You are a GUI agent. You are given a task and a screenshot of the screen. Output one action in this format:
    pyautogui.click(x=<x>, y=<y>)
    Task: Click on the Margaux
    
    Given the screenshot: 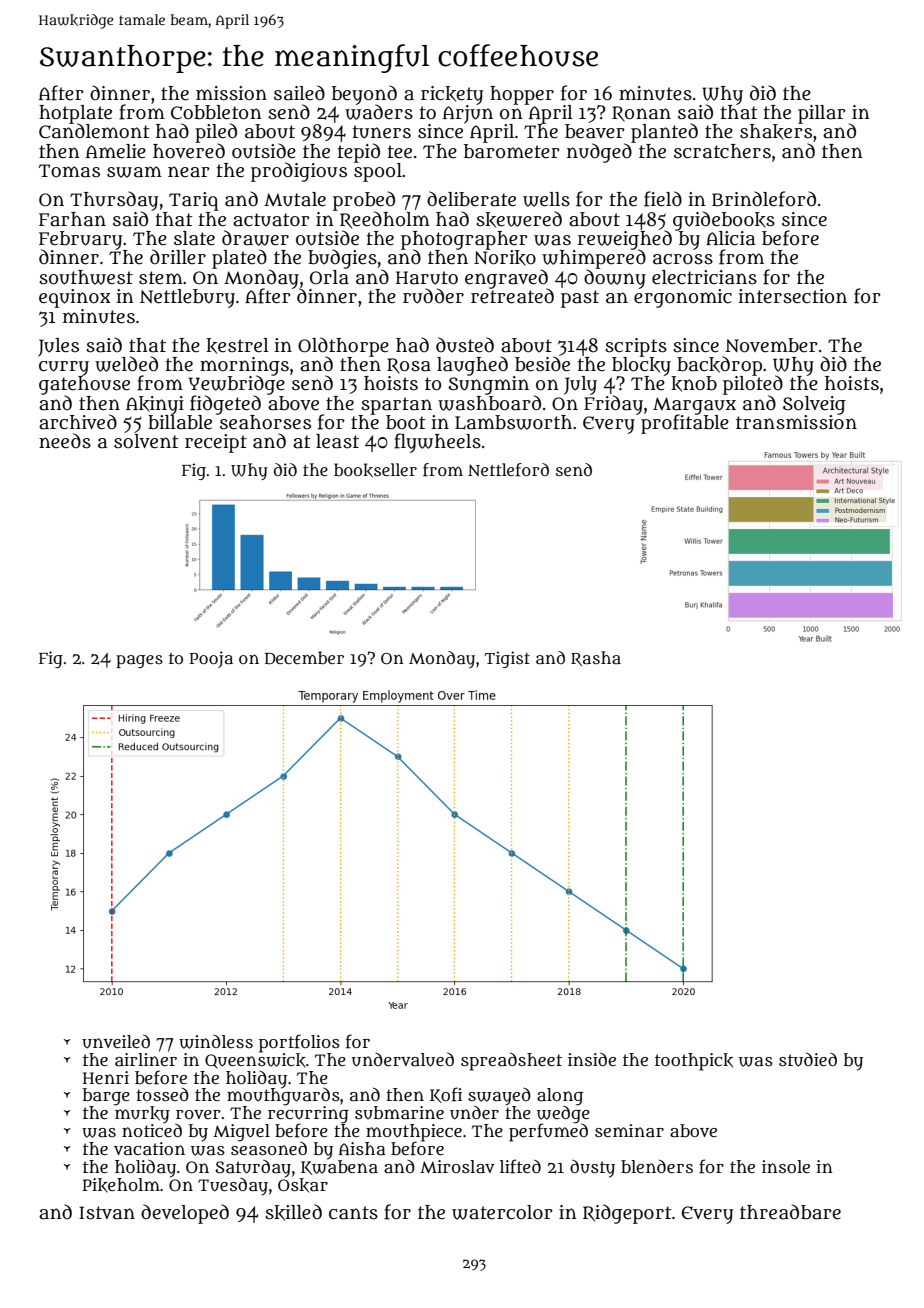 What is the action you would take?
    pyautogui.click(x=694, y=405)
